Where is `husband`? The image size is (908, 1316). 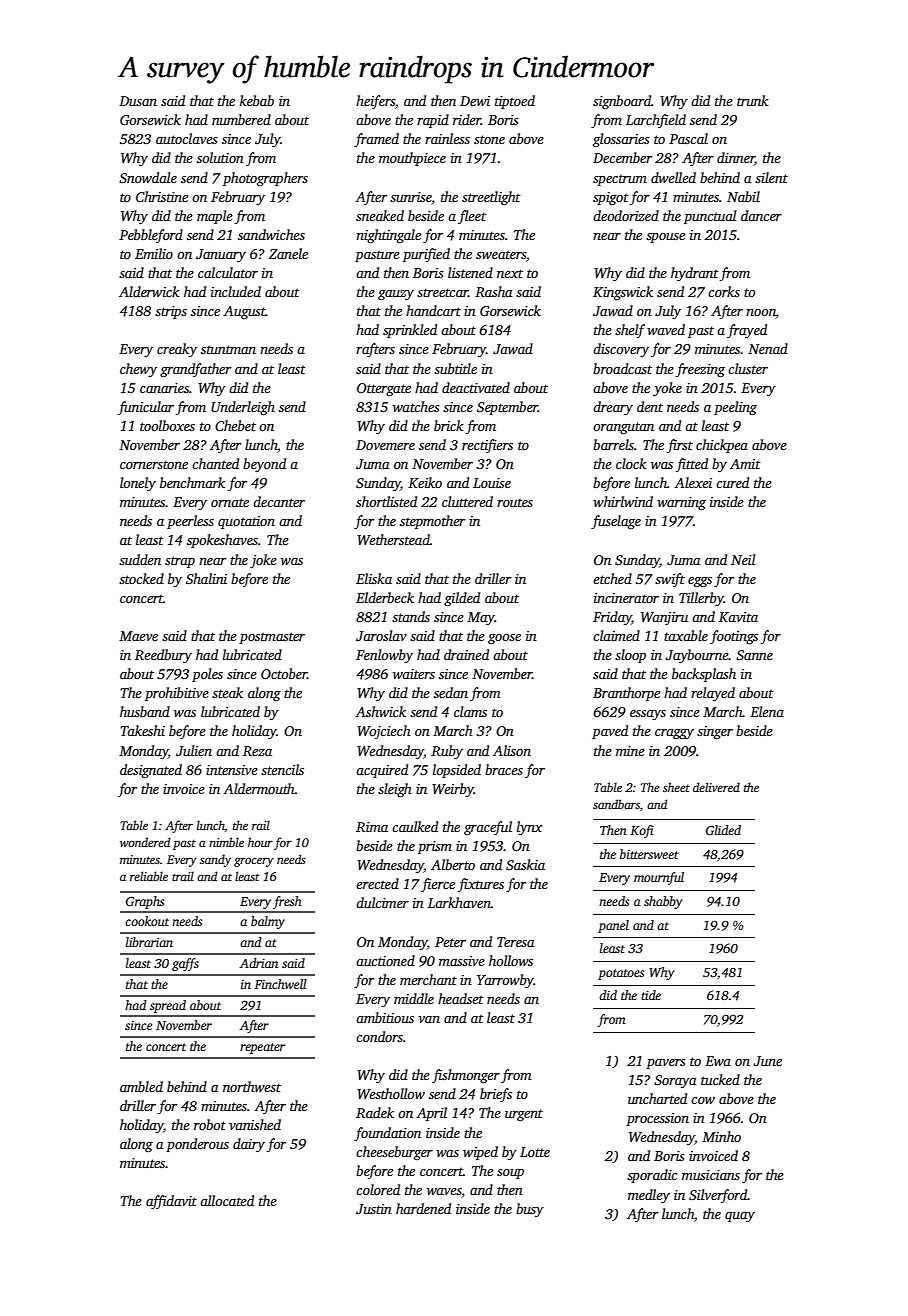
husband is located at coordinates (145, 711).
